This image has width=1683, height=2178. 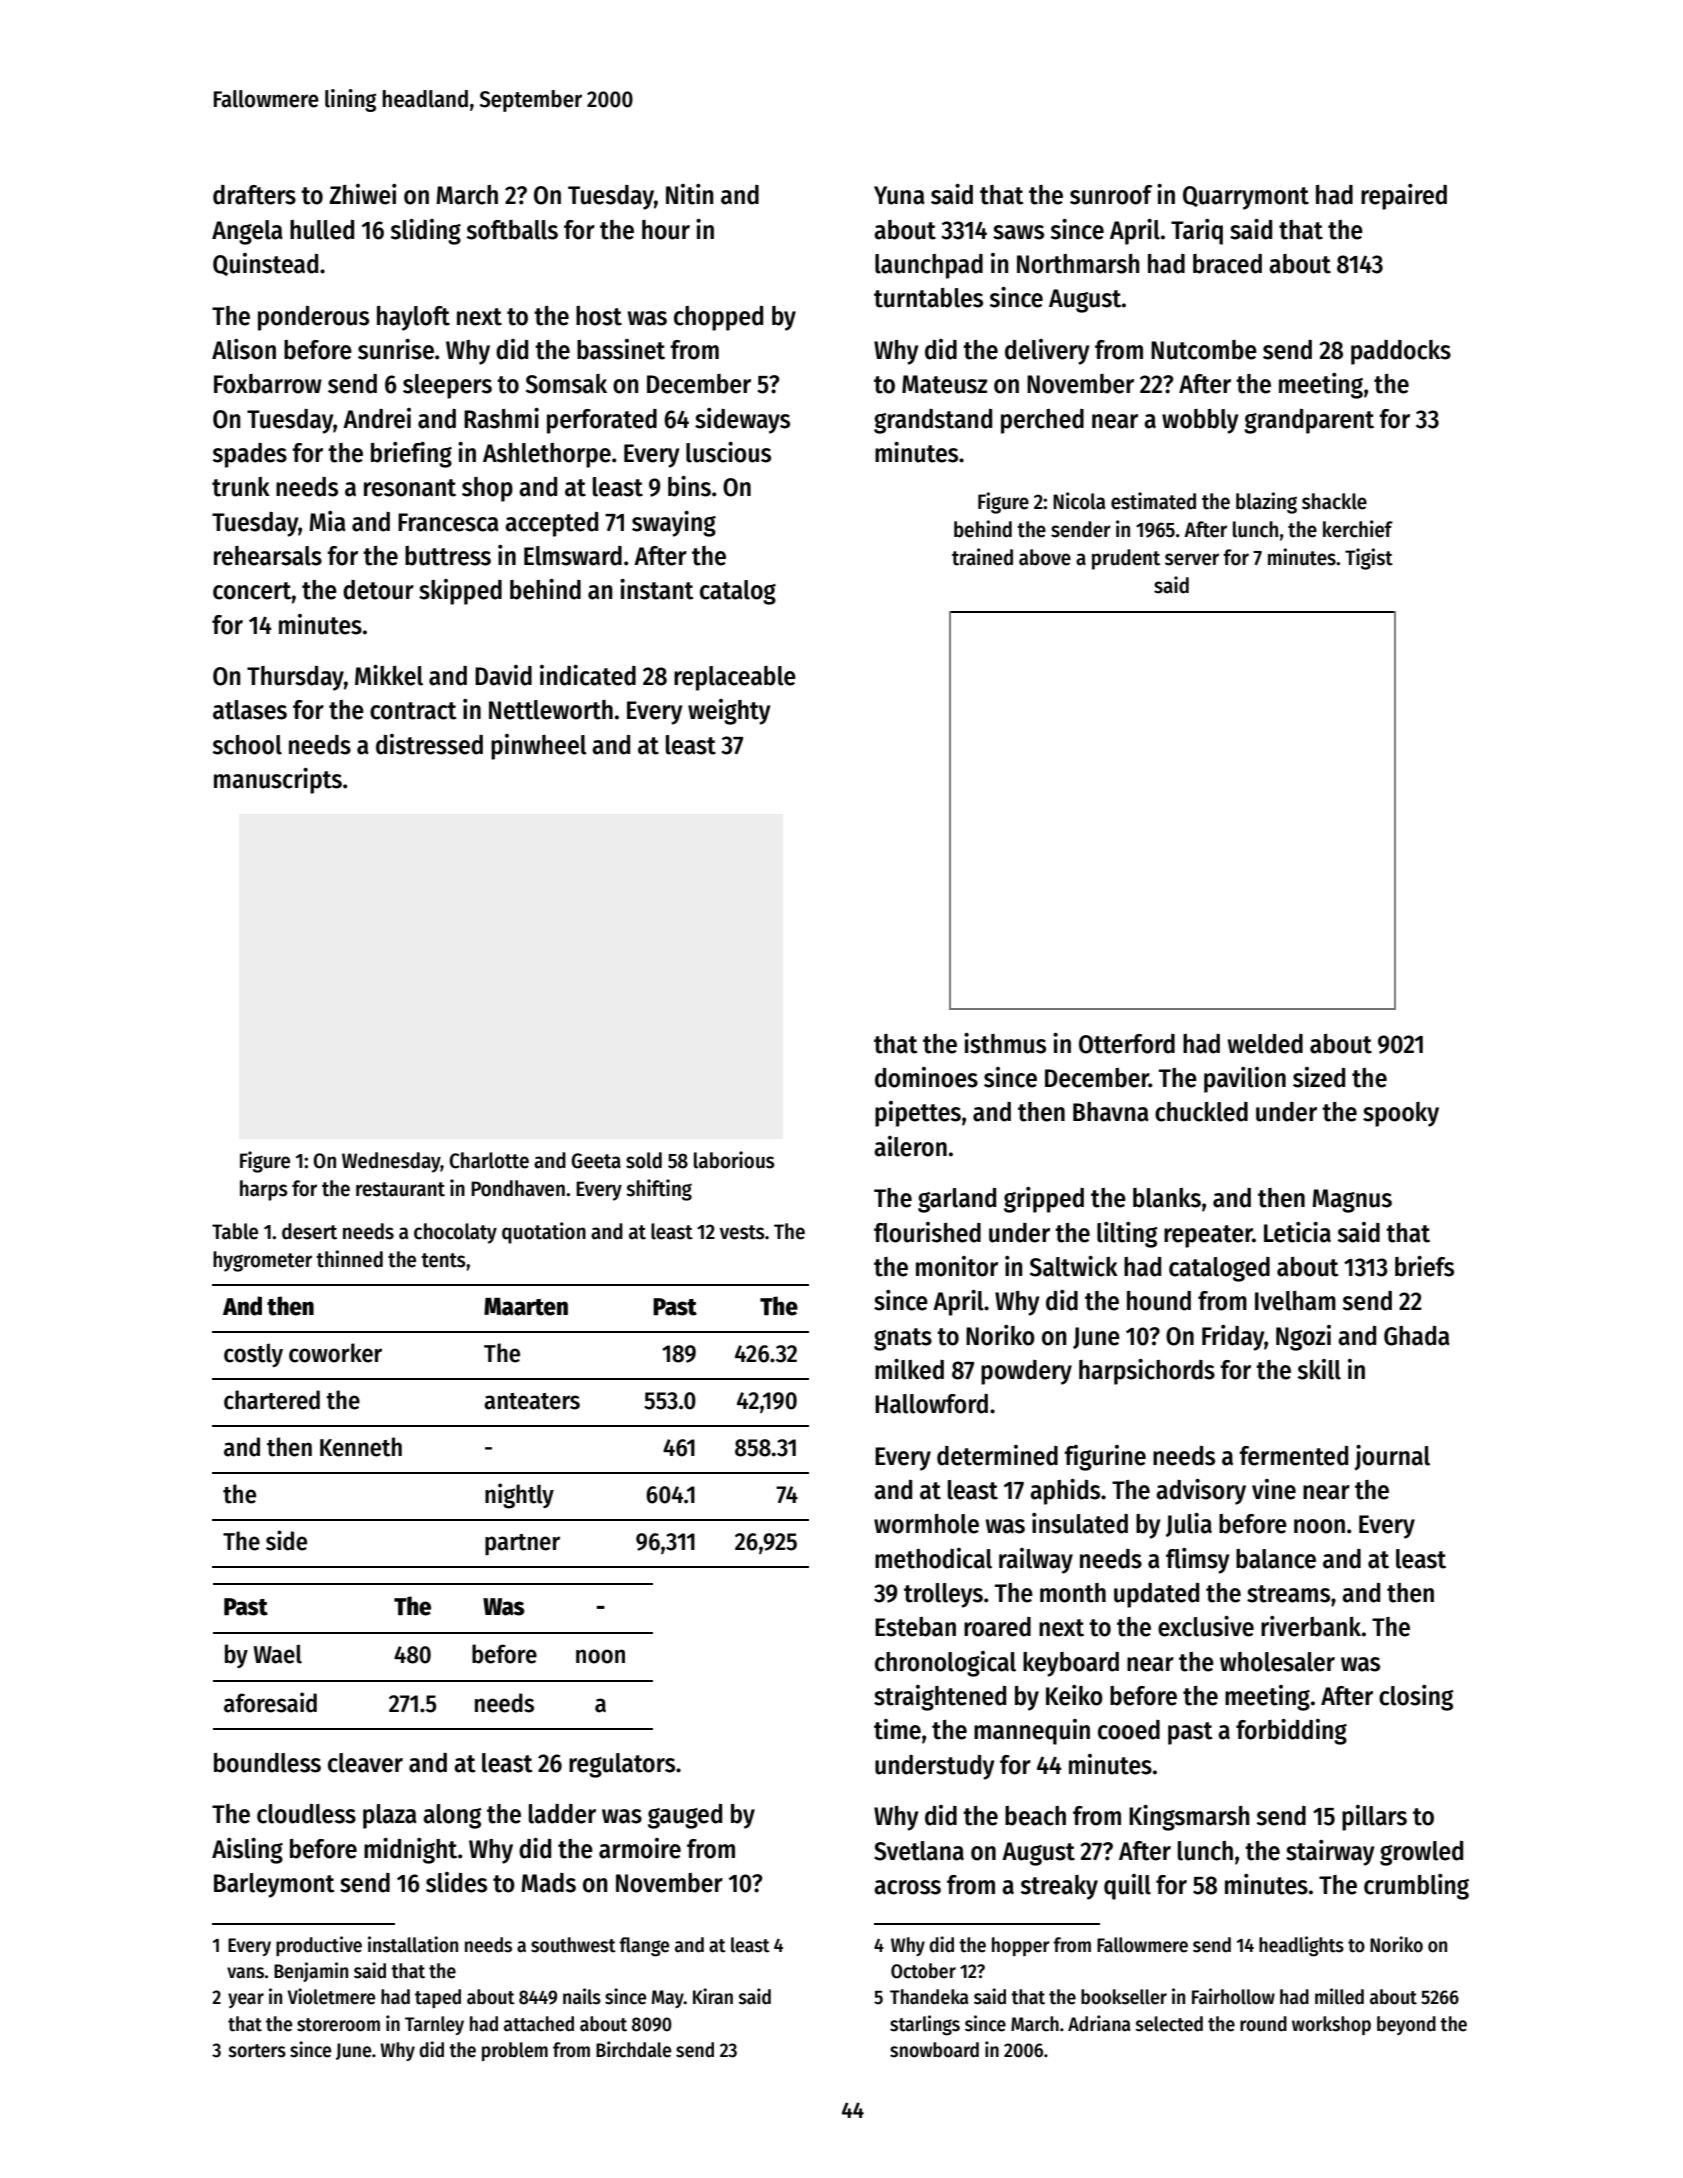 I want to click on selected, so click(x=1169, y=2024).
